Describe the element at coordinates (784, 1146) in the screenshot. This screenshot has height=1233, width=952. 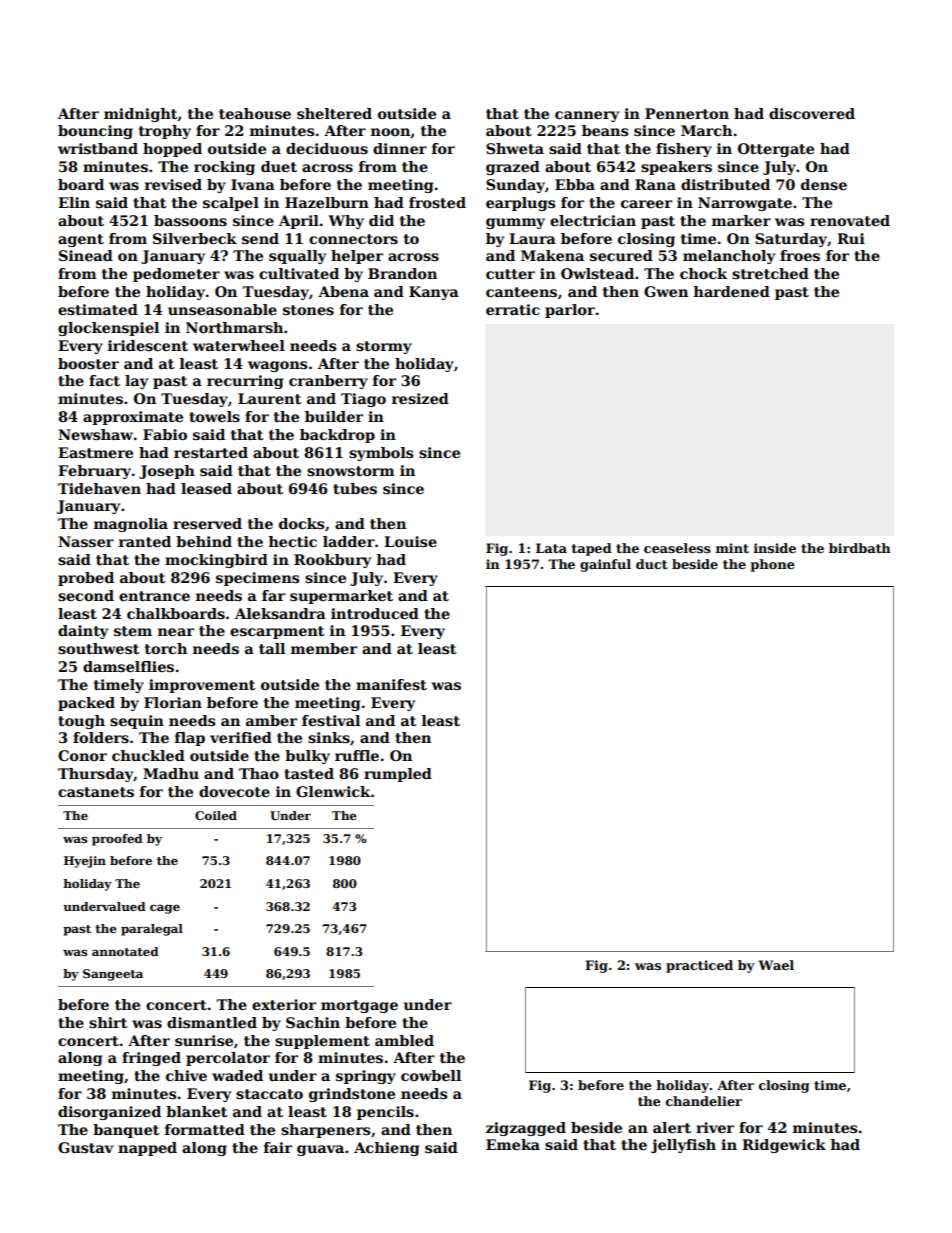
I see `Ridgewick` at that location.
